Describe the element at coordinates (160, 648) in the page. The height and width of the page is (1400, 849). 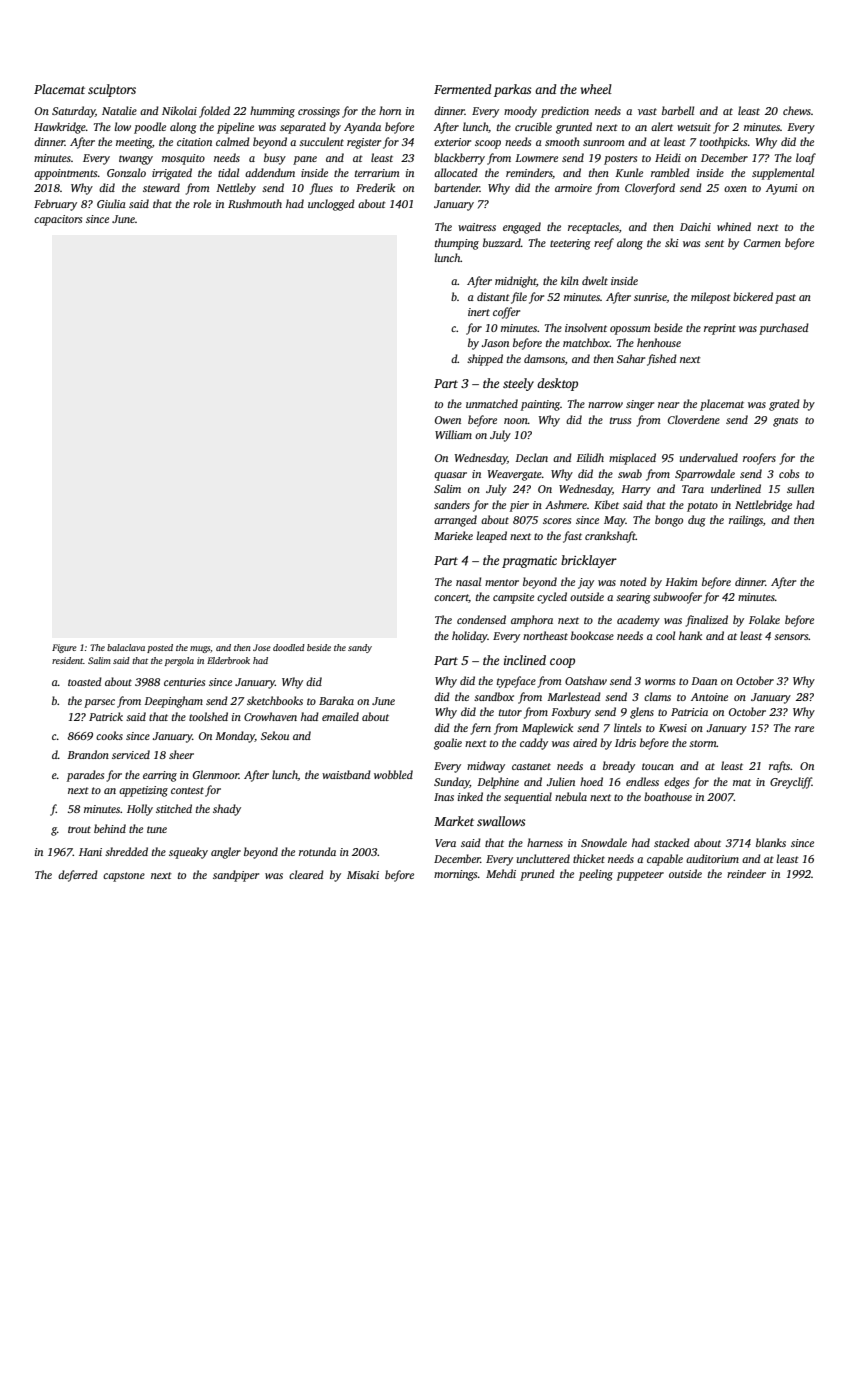
I see `posted` at that location.
